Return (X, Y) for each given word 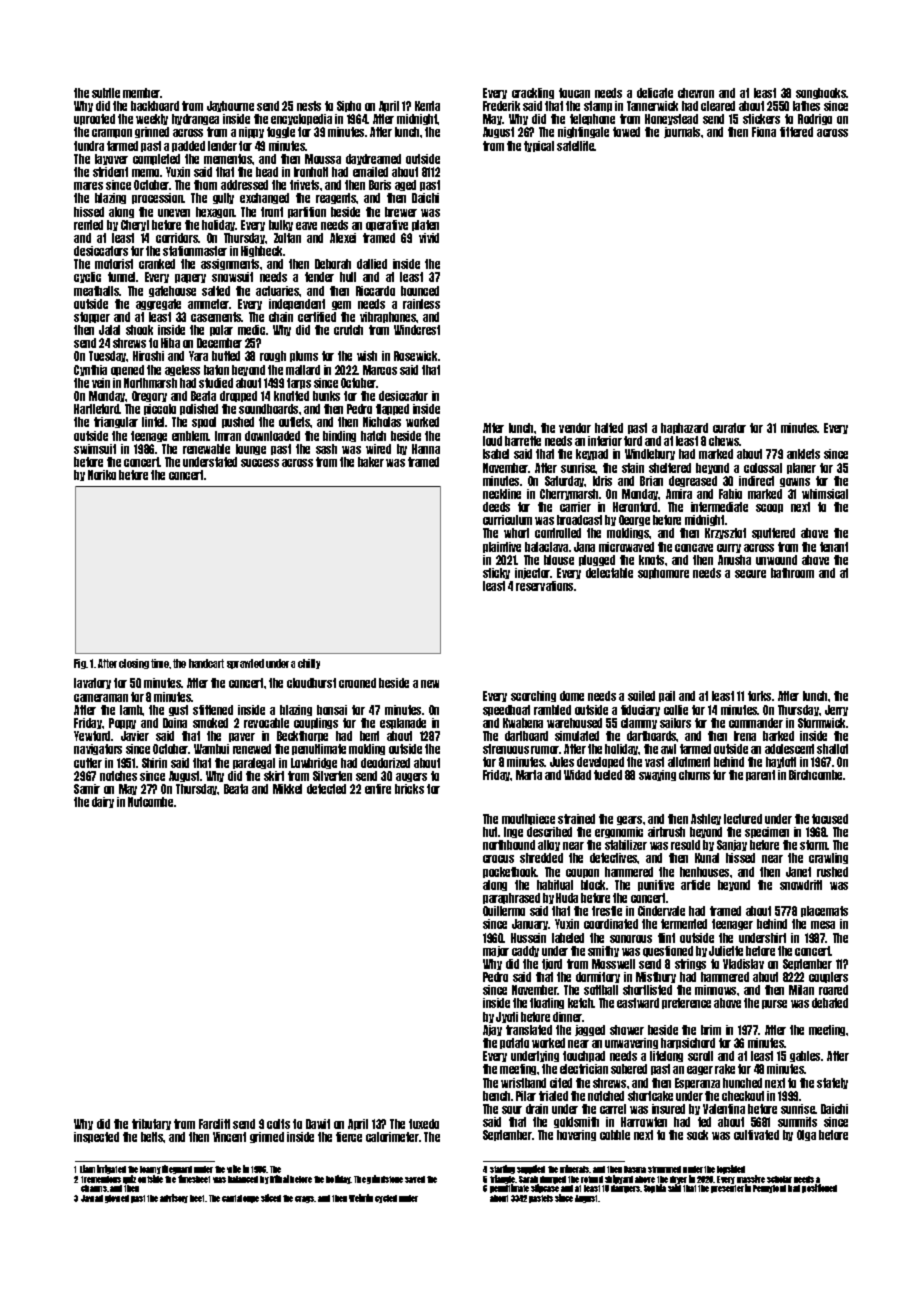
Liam (87, 1169)
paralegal (254, 763)
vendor (575, 428)
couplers (828, 977)
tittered (796, 132)
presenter (727, 1189)
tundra (89, 146)
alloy (549, 845)
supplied (531, 1169)
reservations (544, 586)
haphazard (684, 428)
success (260, 463)
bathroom (792, 573)
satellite (576, 146)
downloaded (272, 436)
